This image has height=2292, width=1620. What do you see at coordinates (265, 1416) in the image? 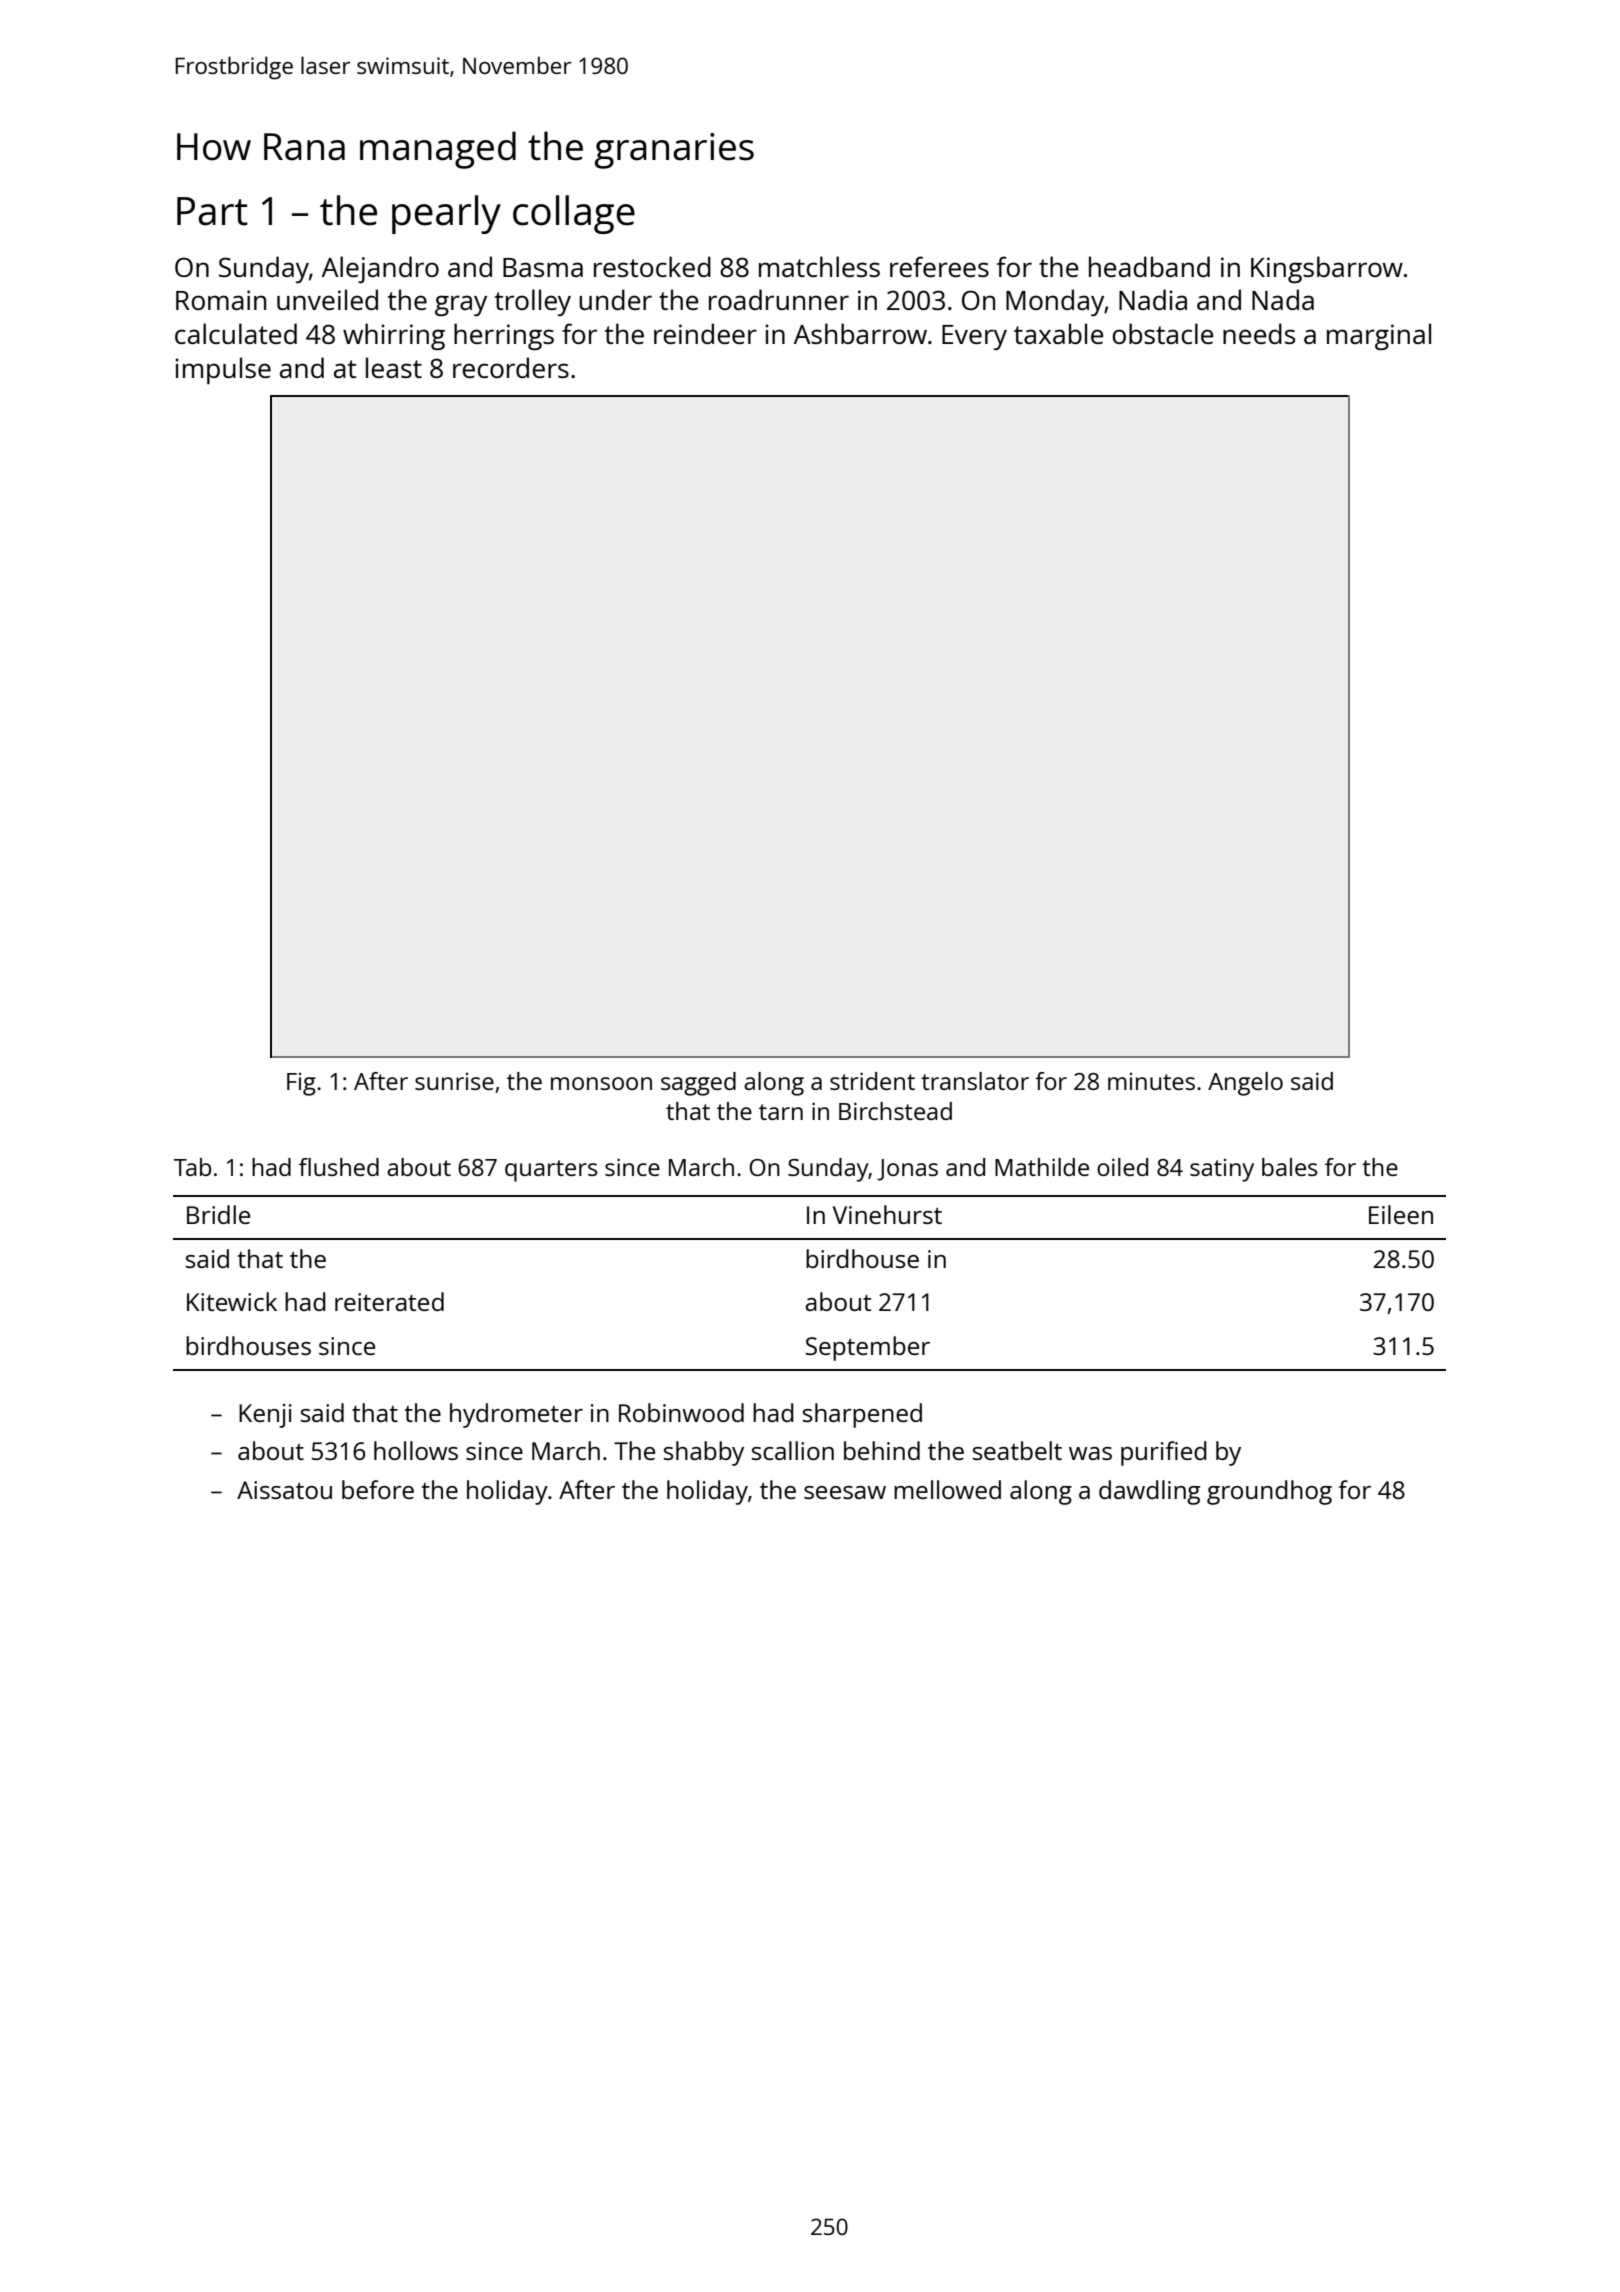
I see `Kenji` at bounding box center [265, 1416].
